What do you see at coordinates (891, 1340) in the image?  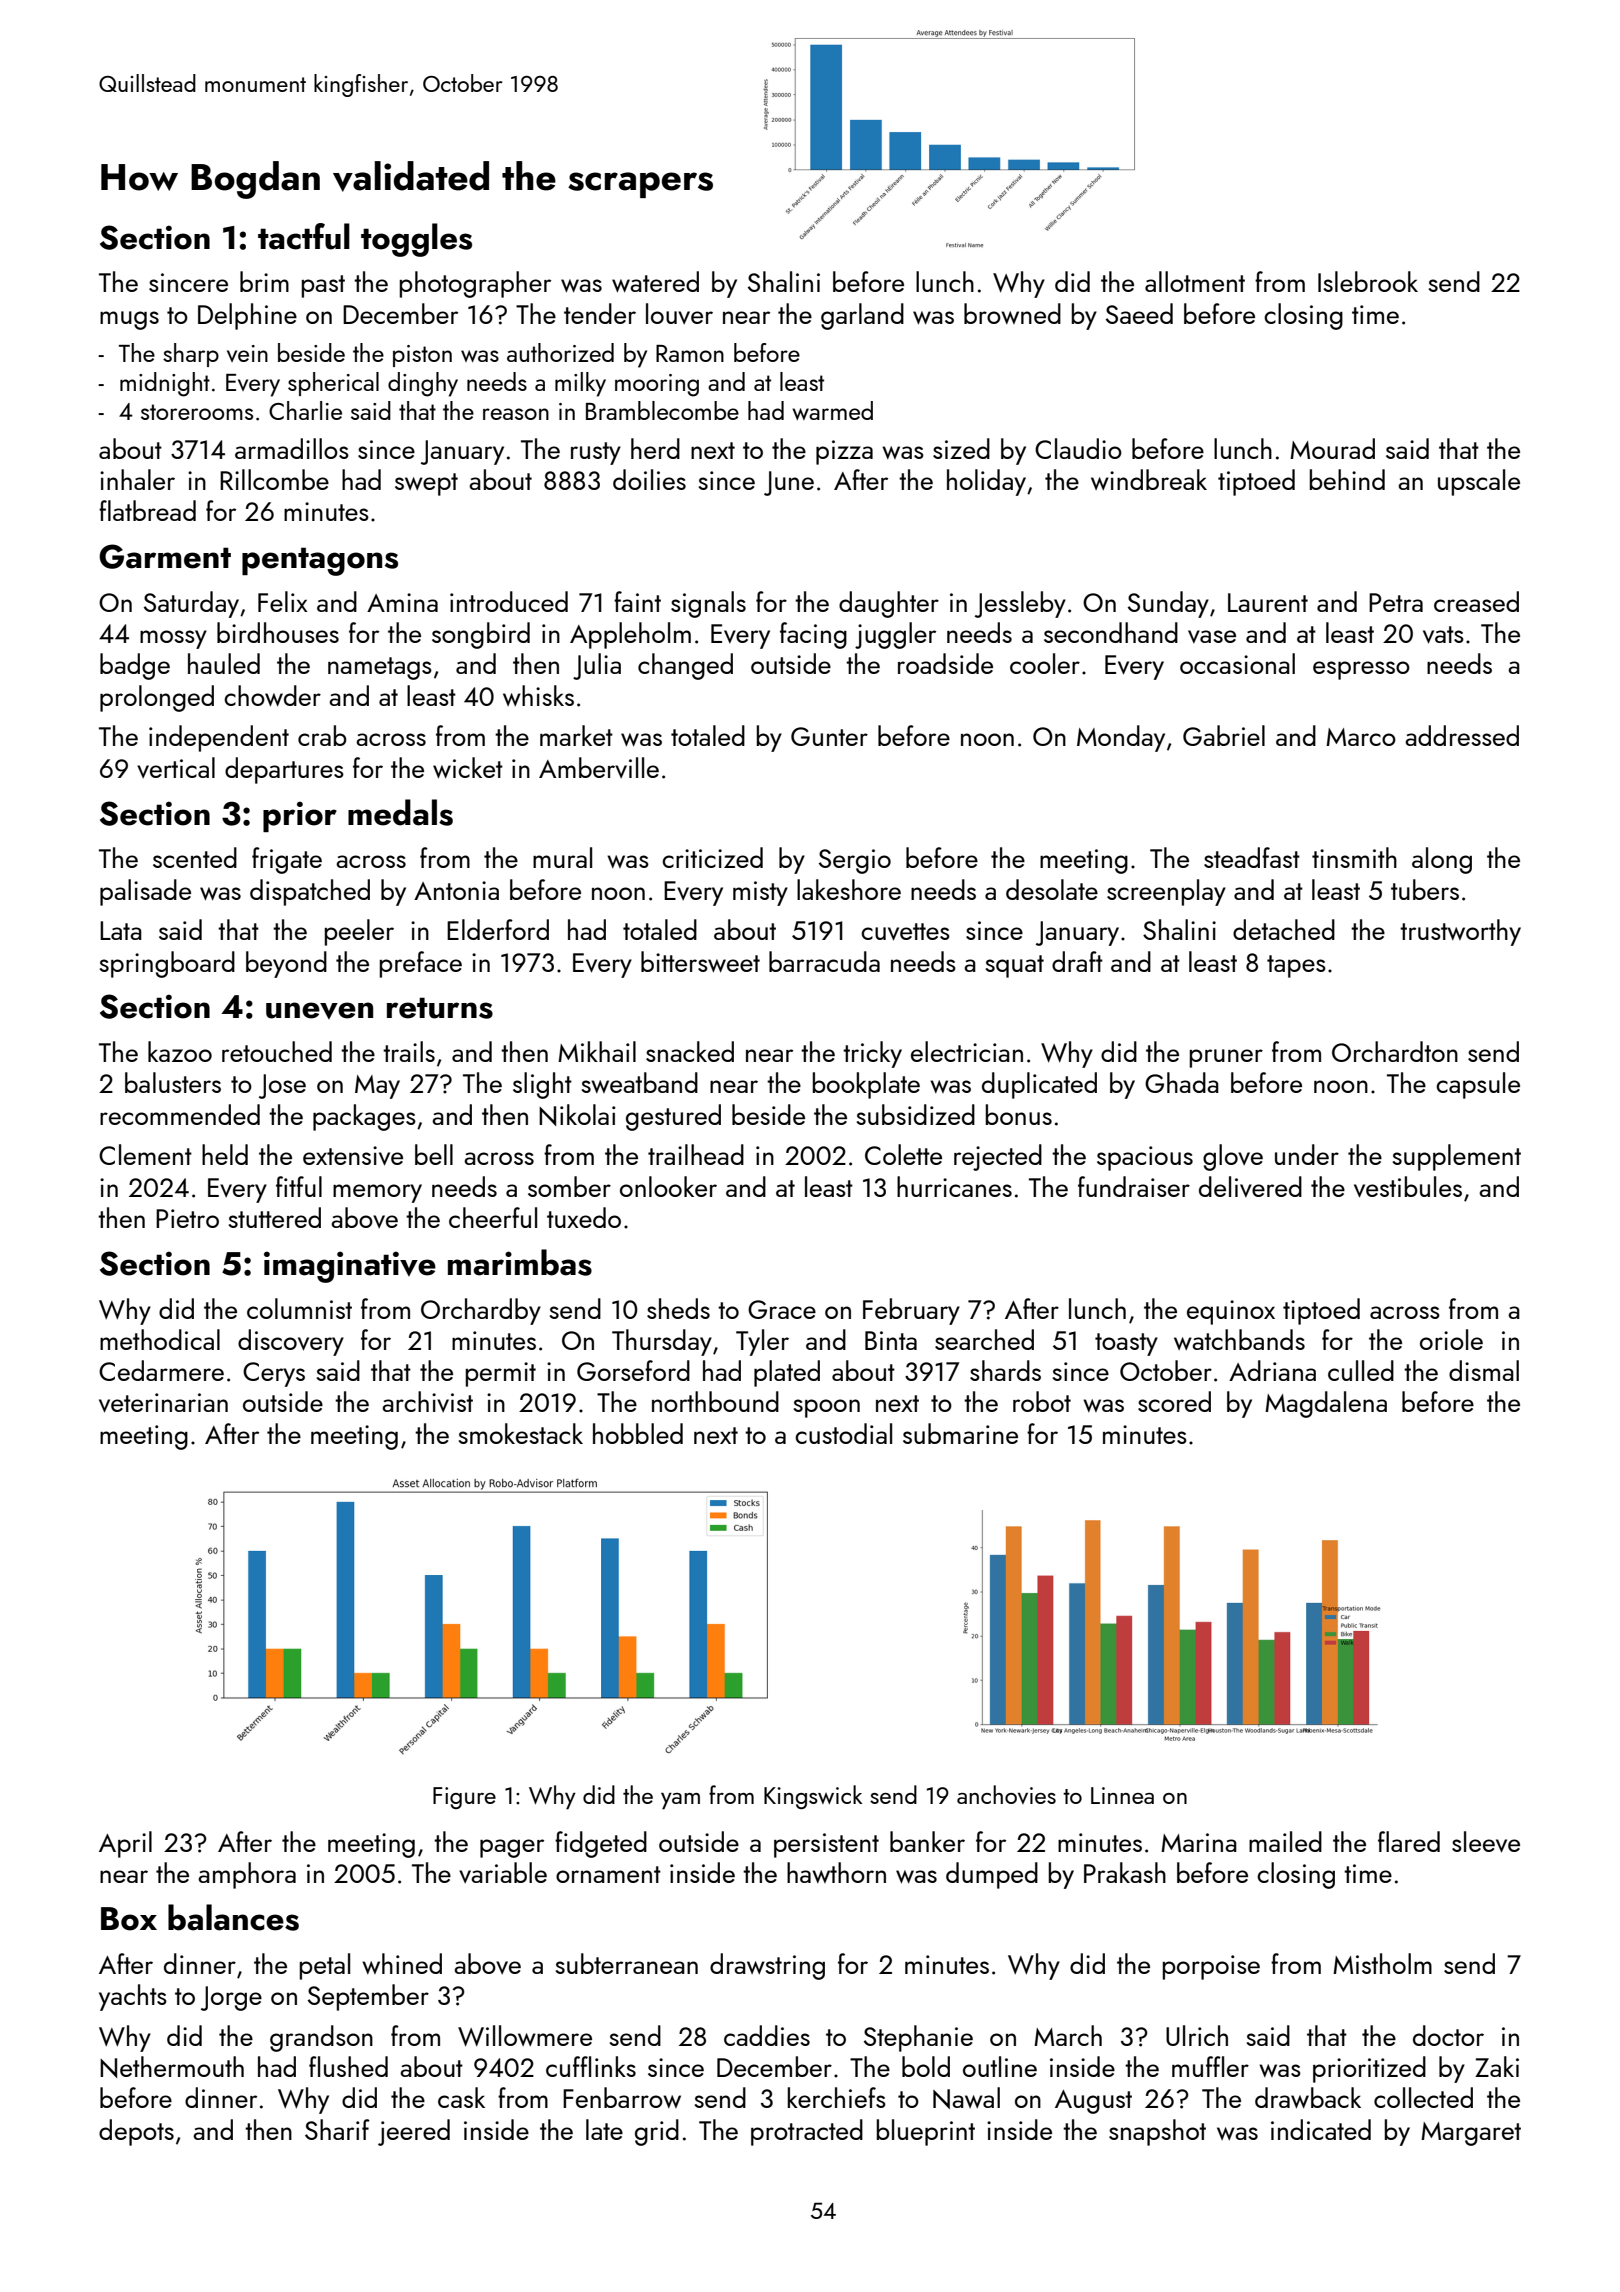 I see `Binta` at bounding box center [891, 1340].
